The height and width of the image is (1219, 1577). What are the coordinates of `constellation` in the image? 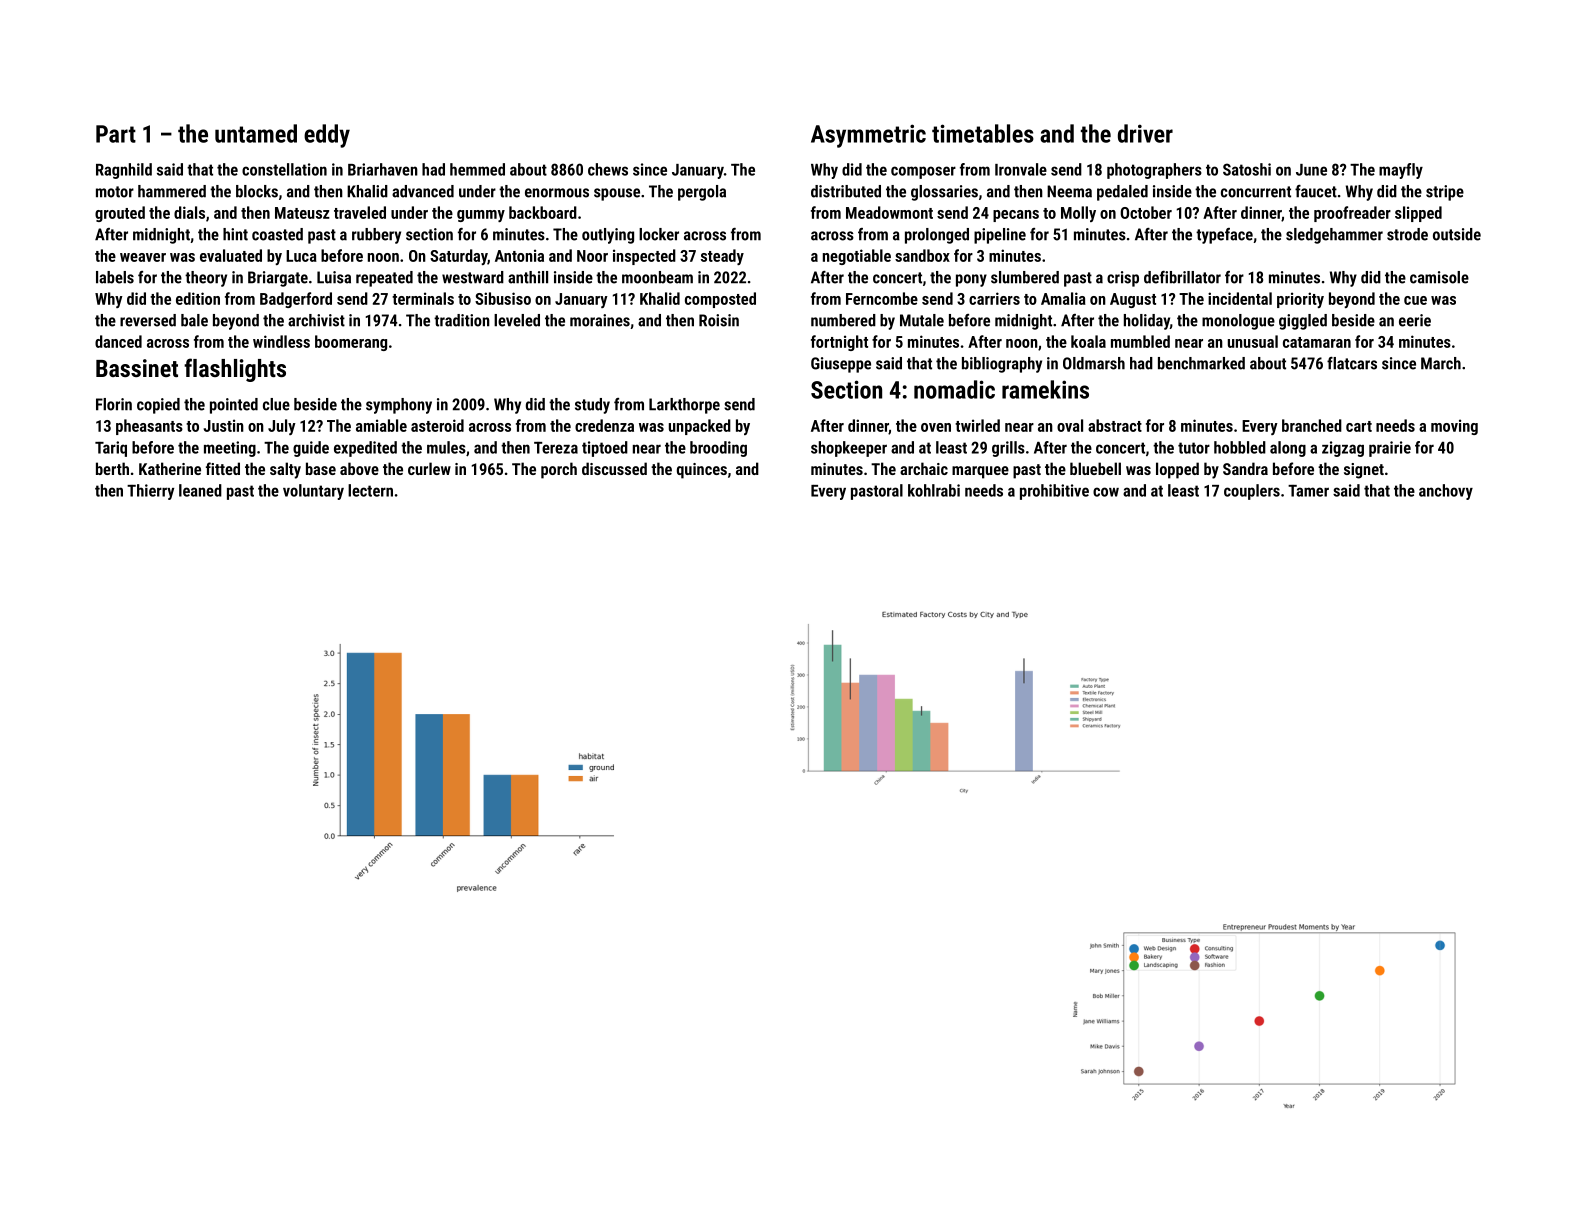 It's located at (284, 169).
